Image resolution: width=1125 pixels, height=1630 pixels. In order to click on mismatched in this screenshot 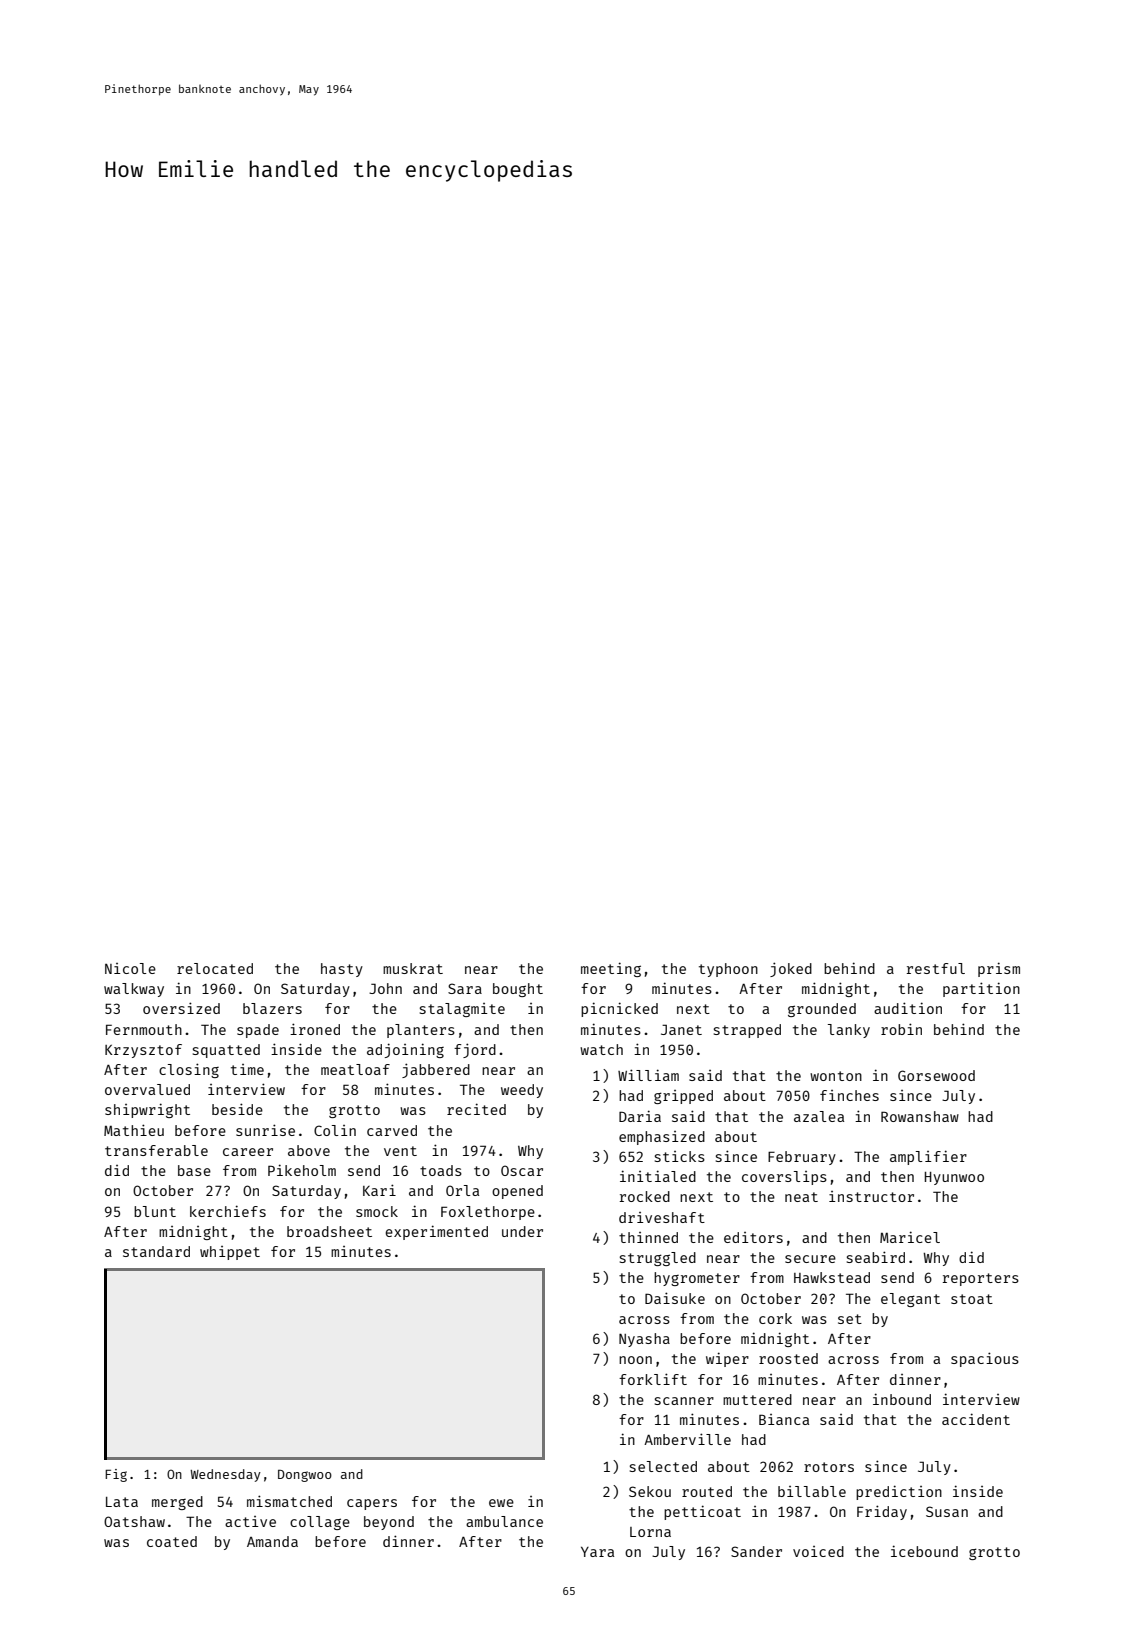, I will do `click(289, 1501)`.
